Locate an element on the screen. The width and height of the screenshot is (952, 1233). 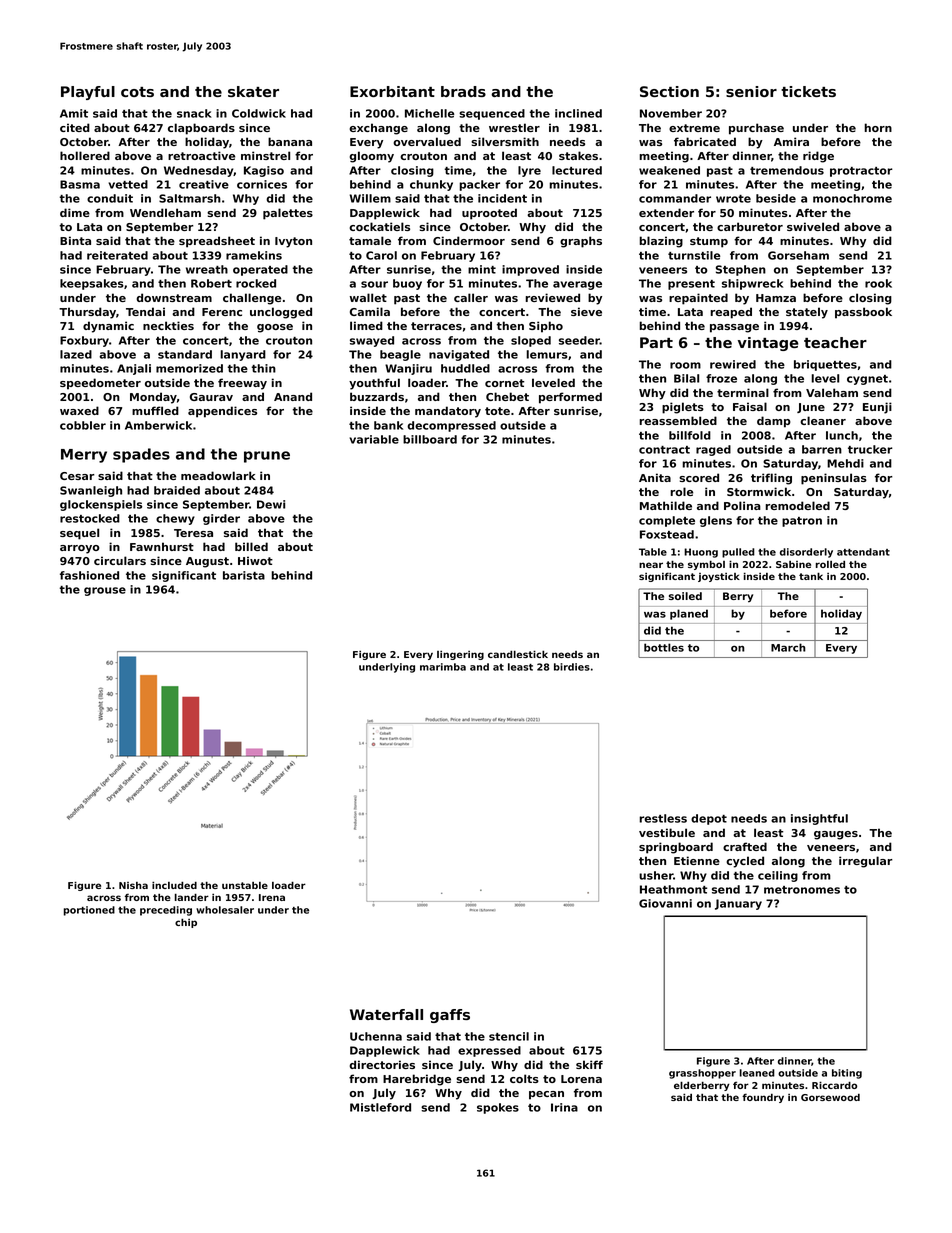
metronomes is located at coordinates (802, 890).
